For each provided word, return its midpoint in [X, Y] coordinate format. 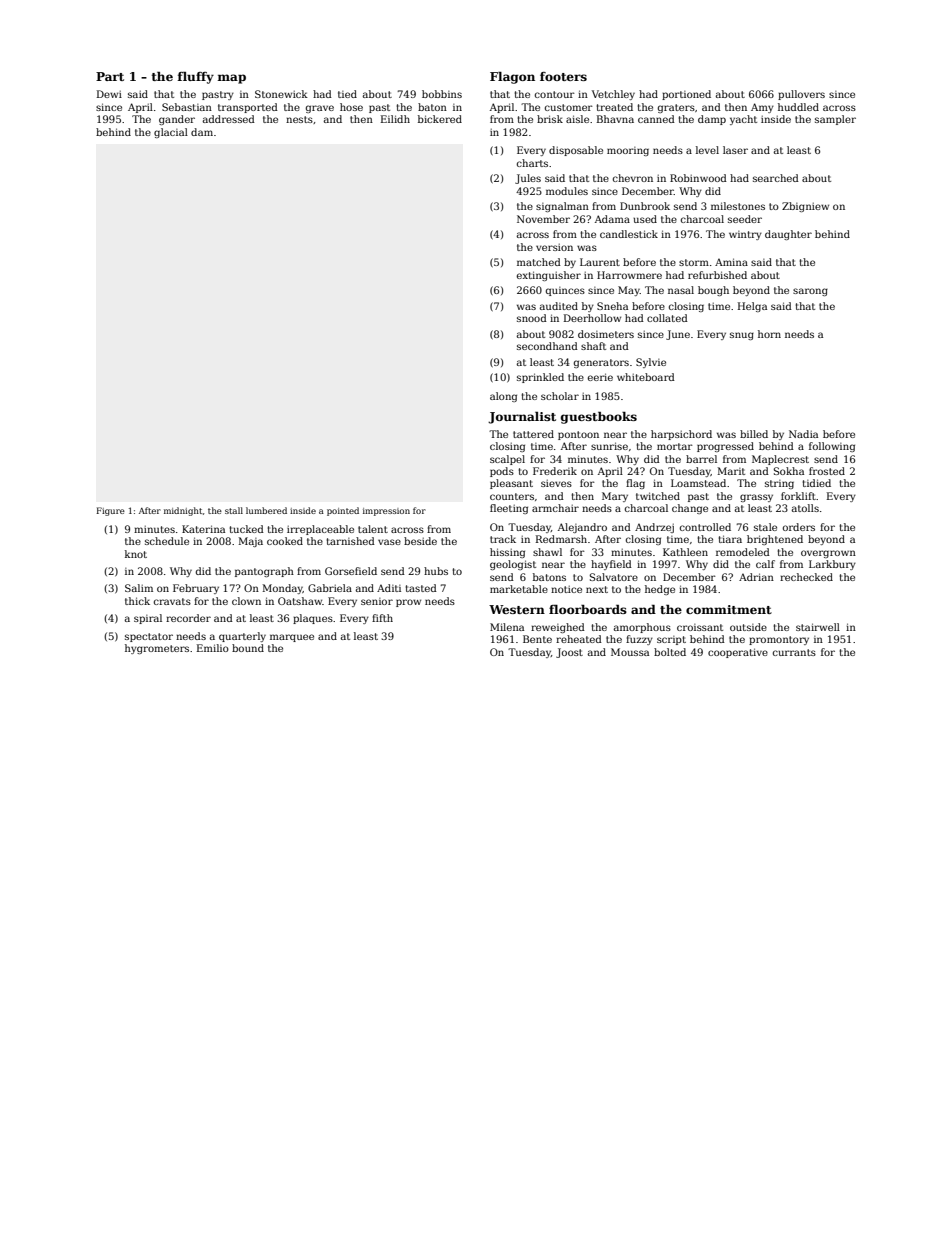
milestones [738, 206]
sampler [835, 120]
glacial [171, 133]
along [503, 397]
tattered [533, 434]
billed [754, 434]
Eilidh [395, 119]
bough [713, 291]
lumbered [266, 510]
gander [177, 120]
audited [559, 306]
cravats [172, 601]
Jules [528, 179]
